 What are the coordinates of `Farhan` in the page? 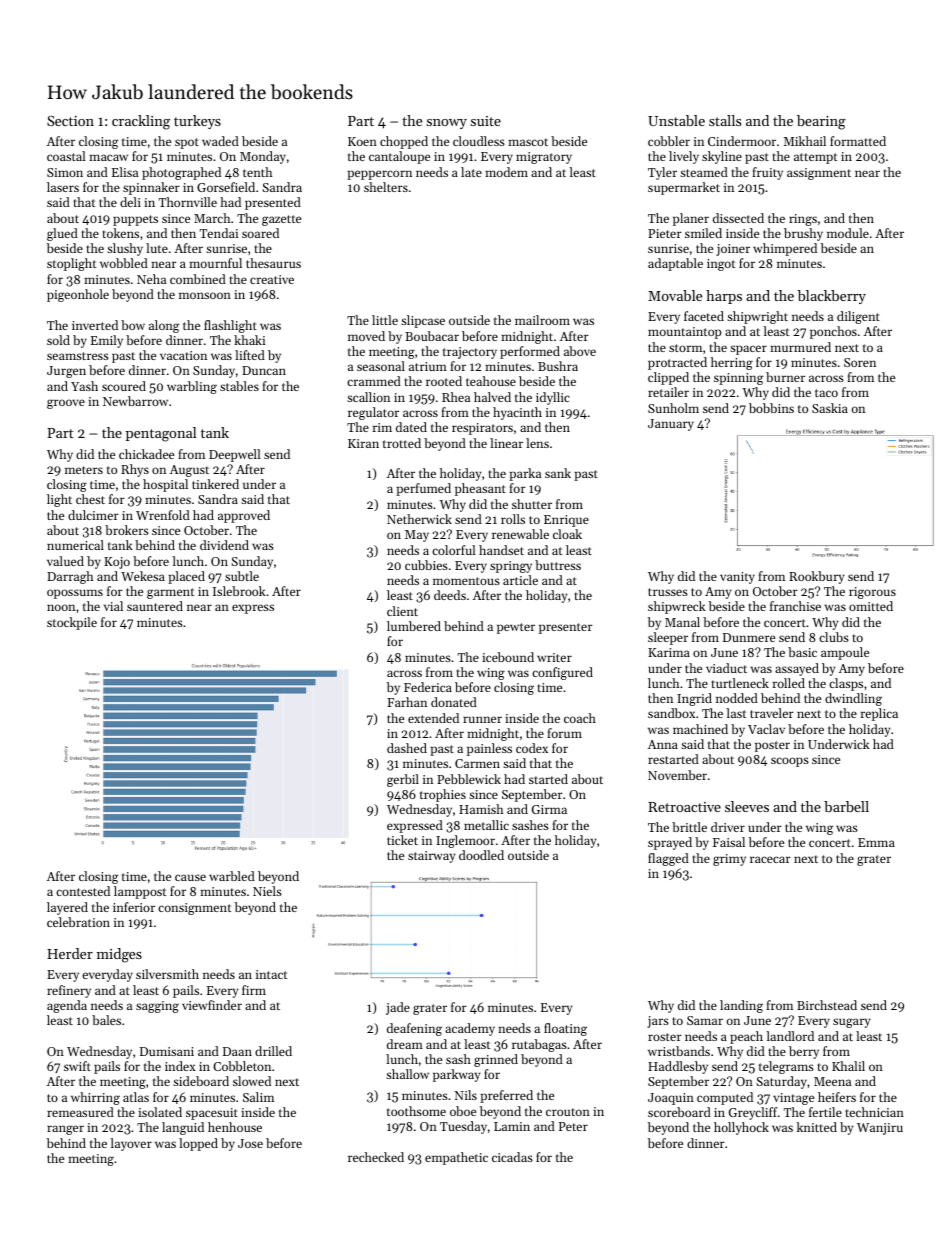 It's located at (407, 702).
